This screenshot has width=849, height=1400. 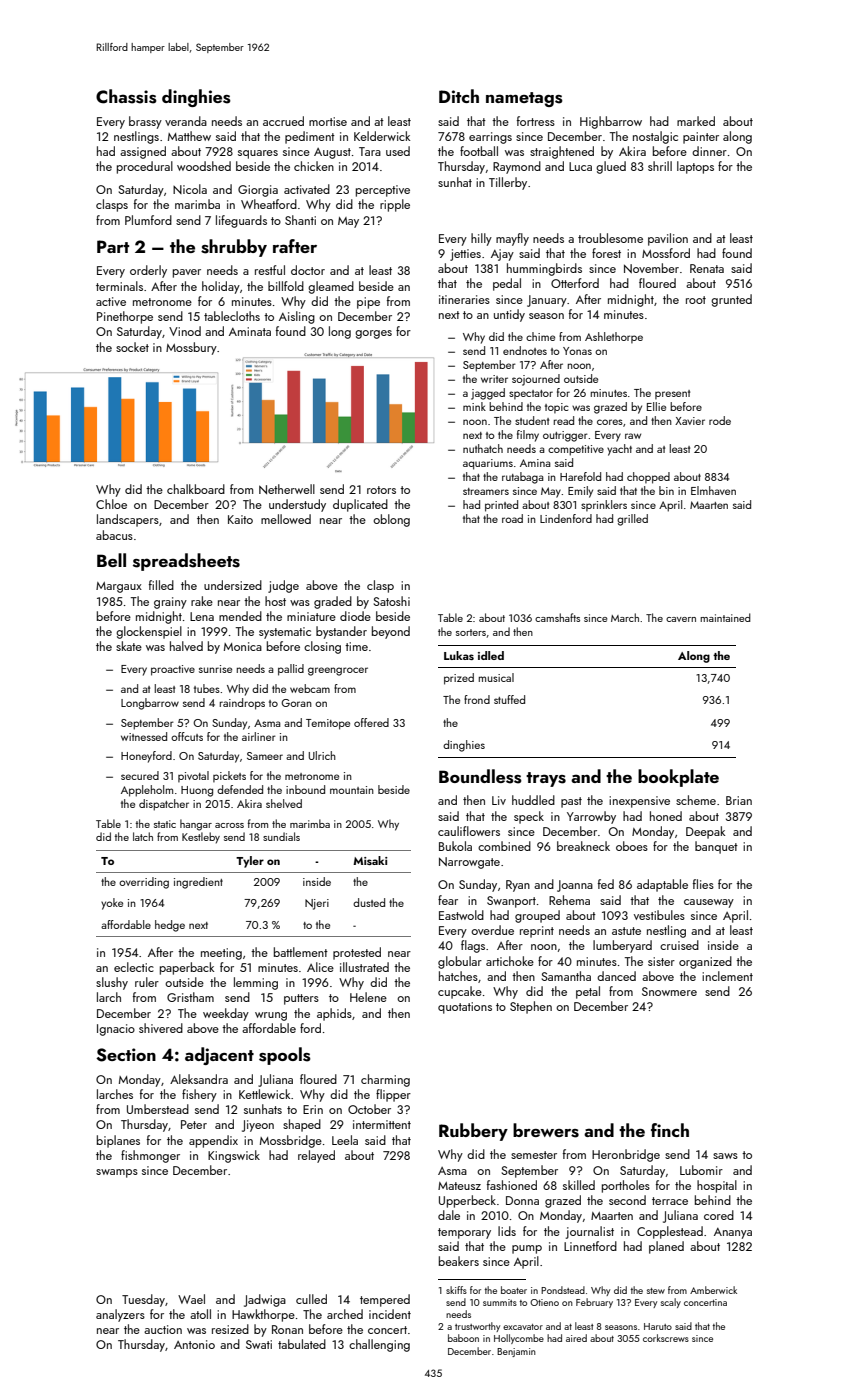 I want to click on gleamed, so click(x=331, y=287).
